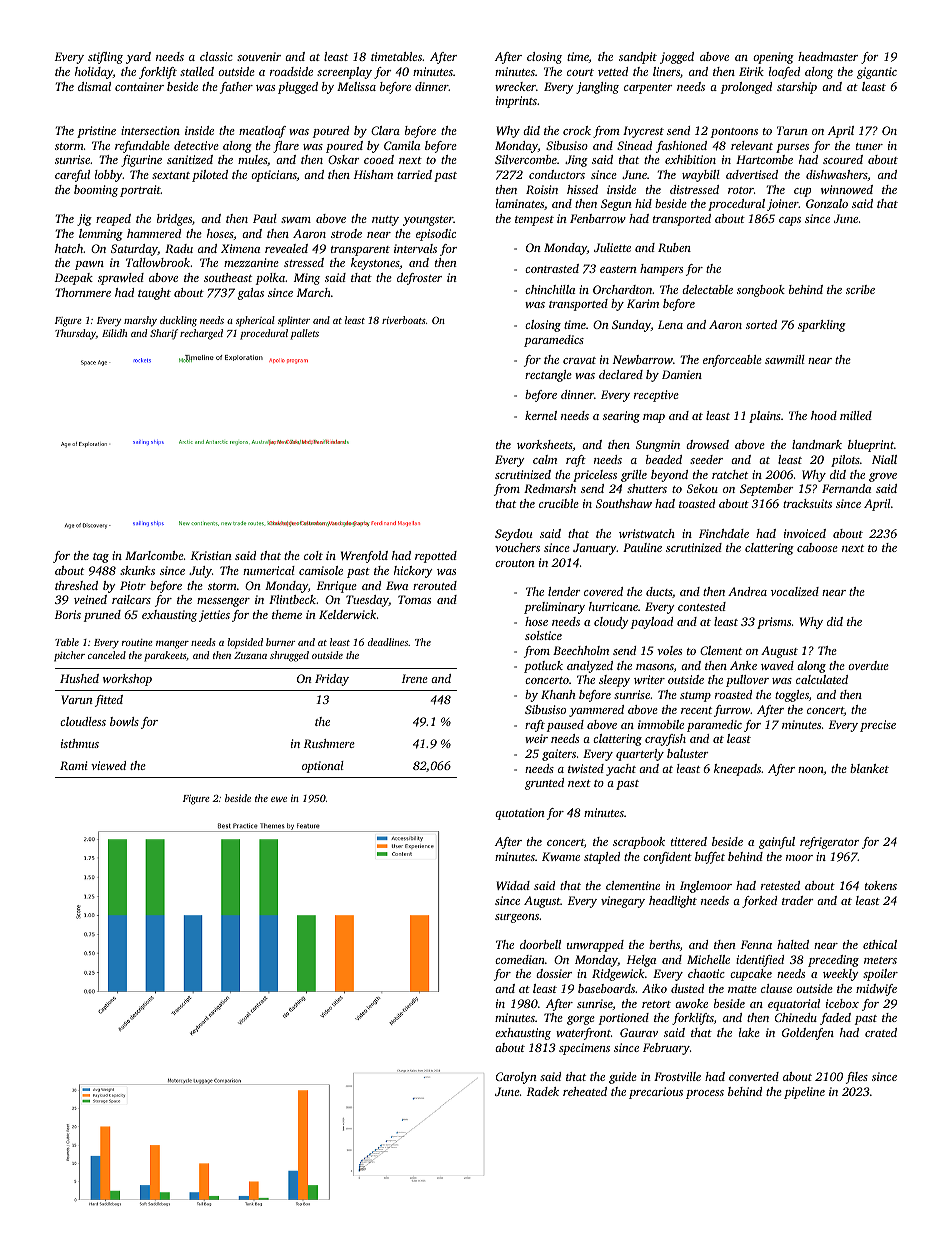 This screenshot has height=1233, width=952. I want to click on Irene, so click(415, 678).
